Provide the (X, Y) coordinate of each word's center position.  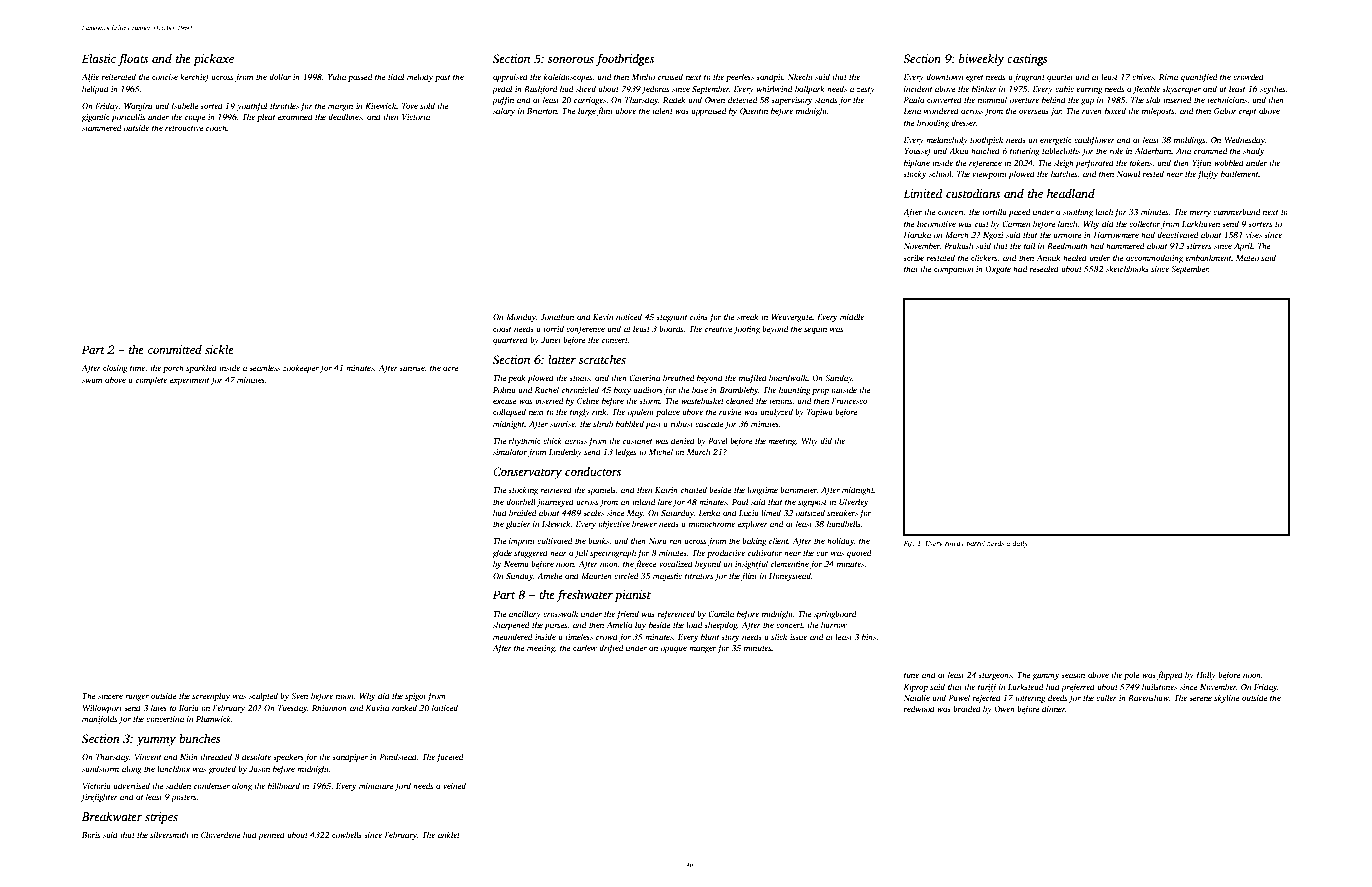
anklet (449, 834)
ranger (137, 697)
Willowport (102, 708)
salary (504, 111)
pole (1132, 675)
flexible (1146, 89)
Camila (721, 613)
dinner (1053, 708)
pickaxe (213, 60)
